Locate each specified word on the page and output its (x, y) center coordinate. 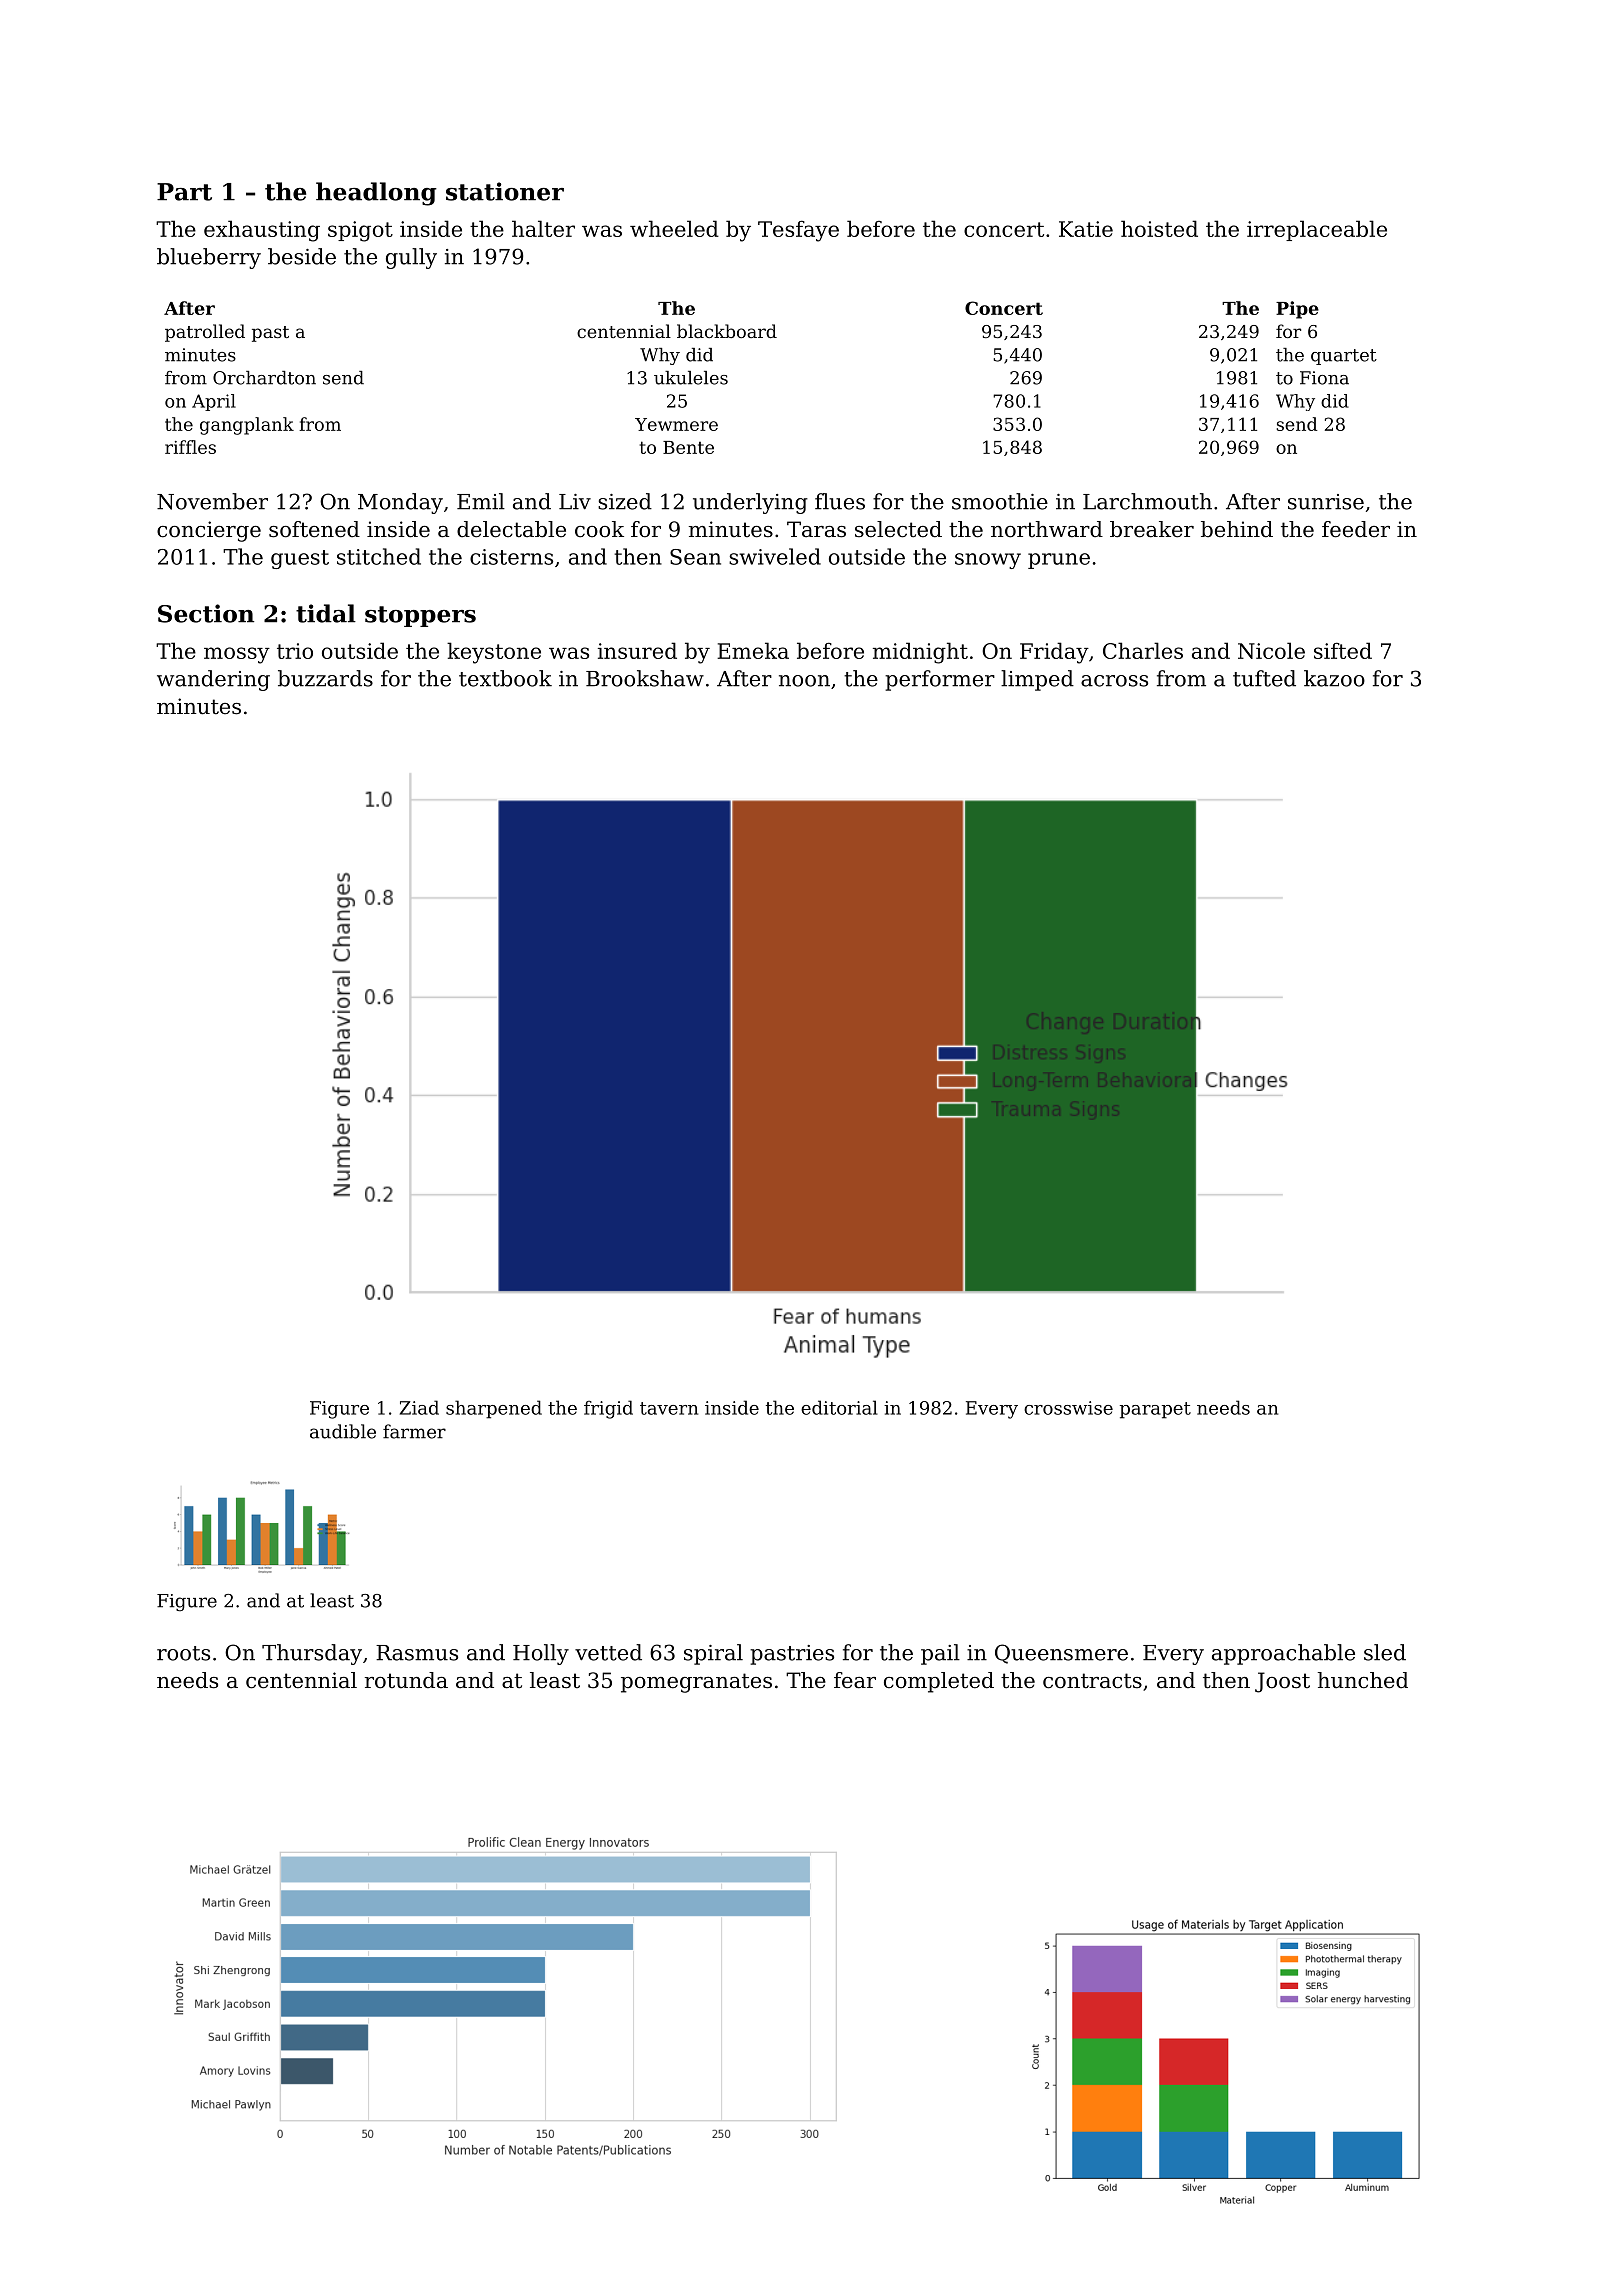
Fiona (1324, 378)
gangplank (247, 426)
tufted (1264, 678)
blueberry (209, 258)
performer (940, 680)
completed (939, 1682)
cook (599, 529)
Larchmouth (1147, 501)
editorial (839, 1407)
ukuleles (691, 378)
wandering (213, 680)
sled (1385, 1652)
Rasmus (417, 1653)
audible (343, 1431)
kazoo (1334, 678)
